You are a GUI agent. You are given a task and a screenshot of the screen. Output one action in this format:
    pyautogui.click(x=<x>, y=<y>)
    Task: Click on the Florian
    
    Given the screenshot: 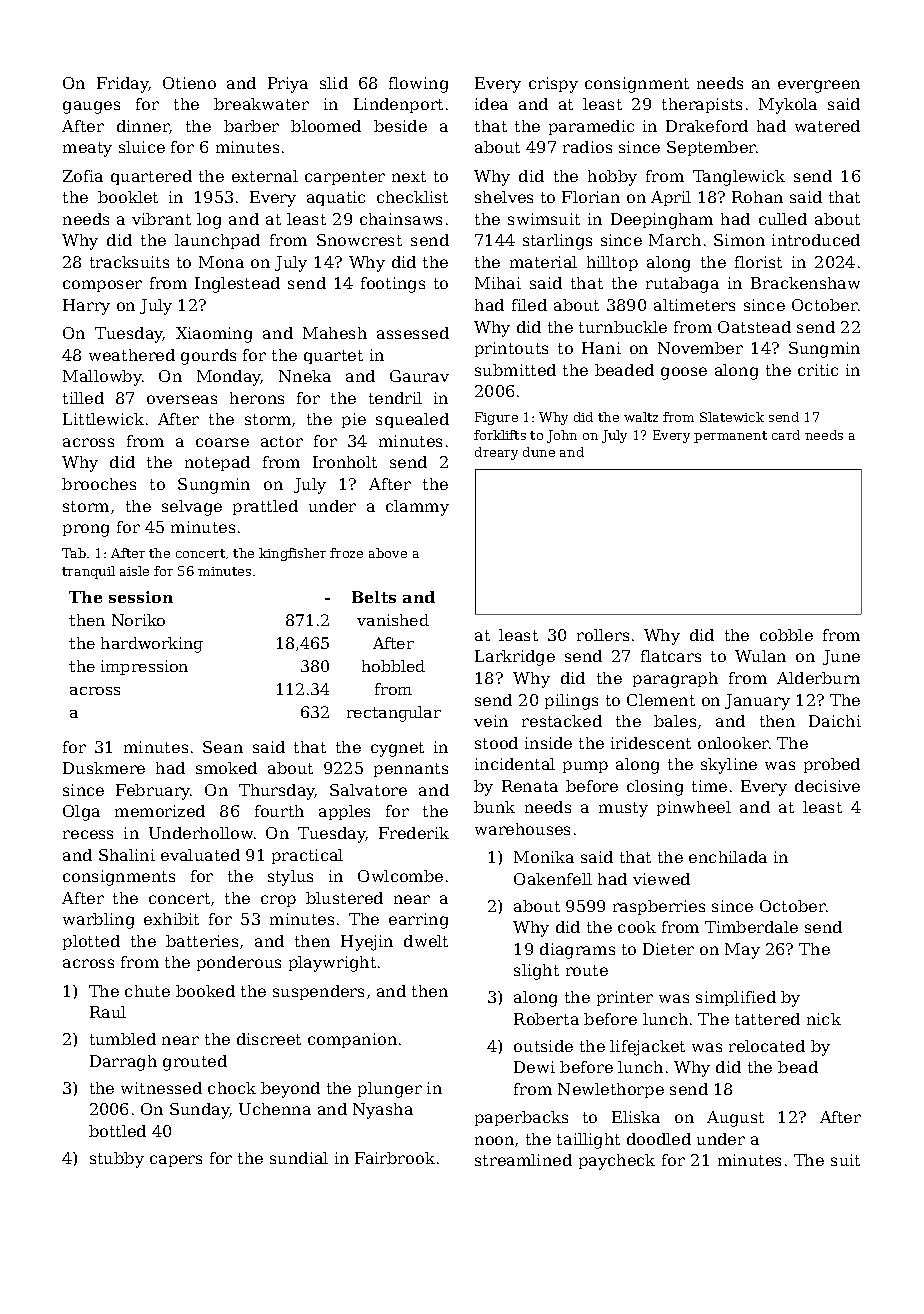 What is the action you would take?
    pyautogui.click(x=591, y=197)
